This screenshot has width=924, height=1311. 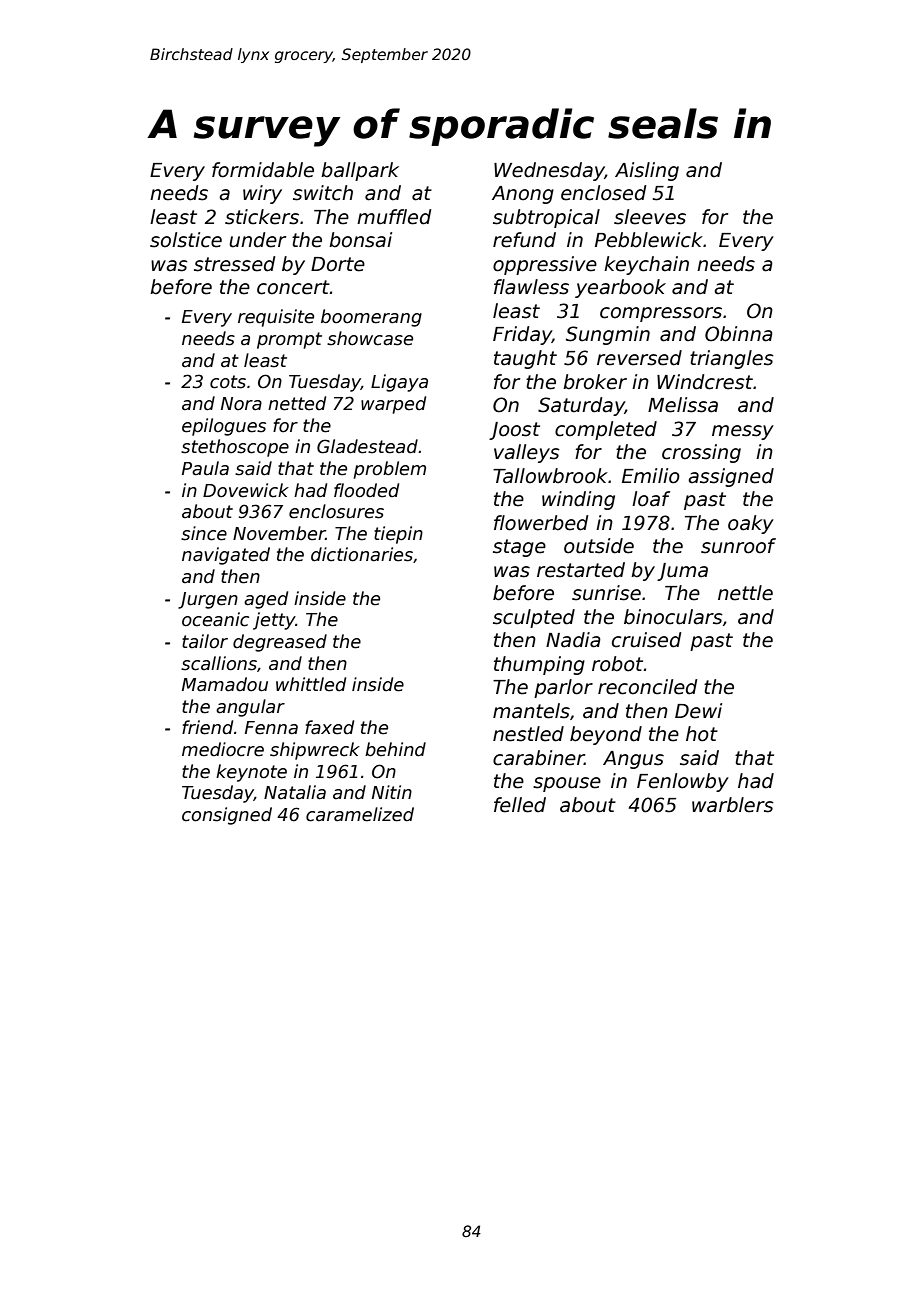 What do you see at coordinates (739, 334) in the screenshot?
I see `Obinna` at bounding box center [739, 334].
